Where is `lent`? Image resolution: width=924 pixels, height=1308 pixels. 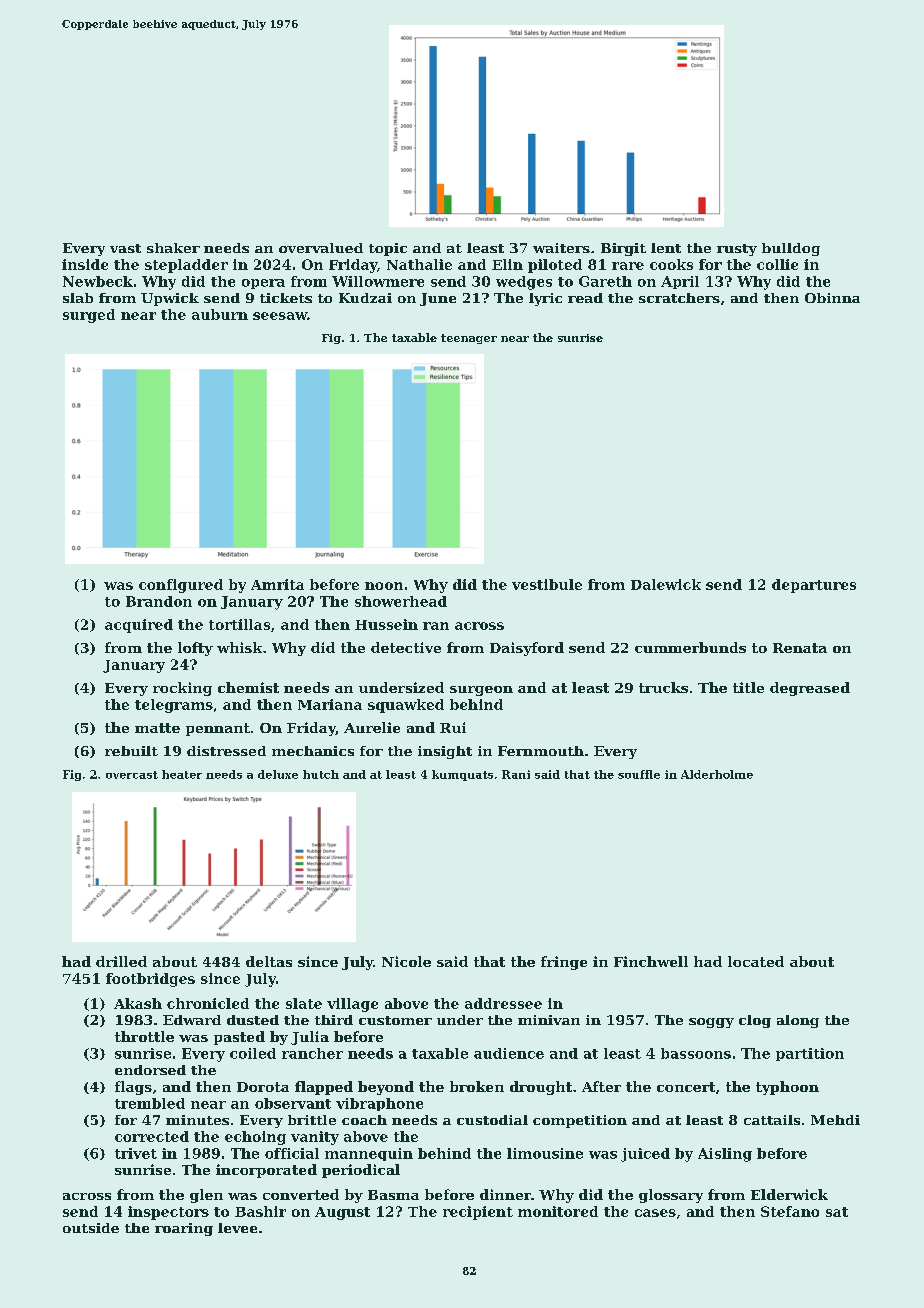
lent is located at coordinates (666, 248).
